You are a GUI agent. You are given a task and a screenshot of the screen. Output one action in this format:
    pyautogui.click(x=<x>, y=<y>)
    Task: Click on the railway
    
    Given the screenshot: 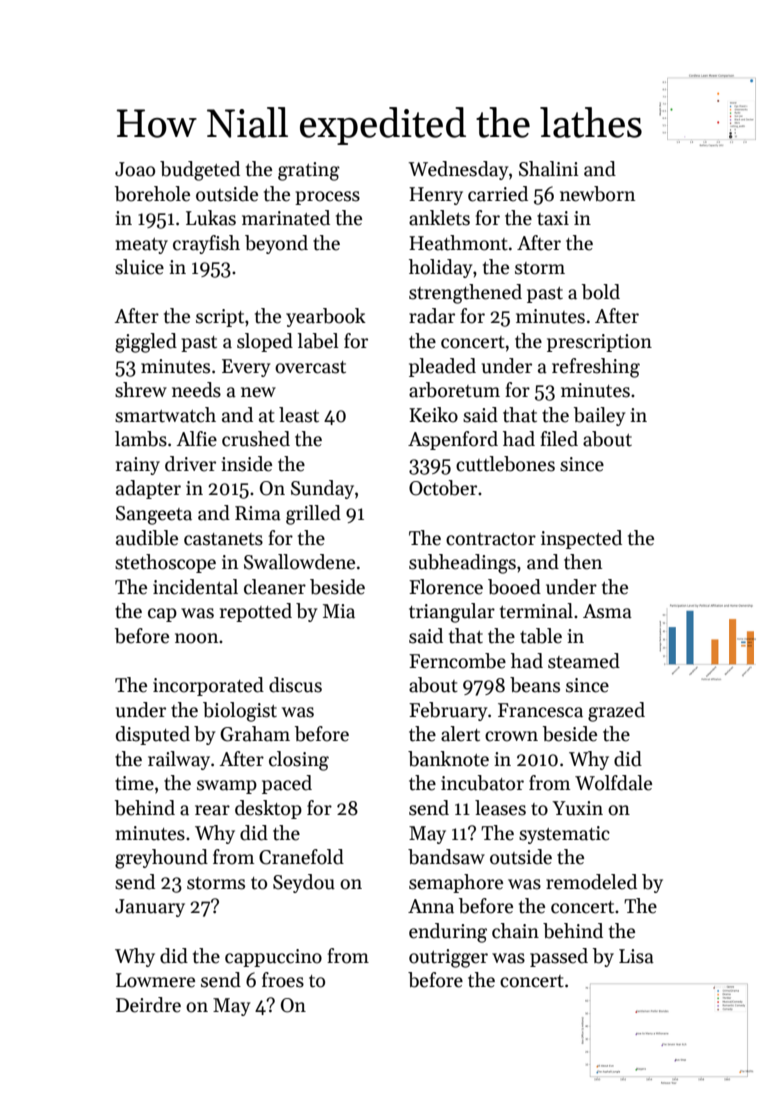 What is the action you would take?
    pyautogui.click(x=179, y=760)
